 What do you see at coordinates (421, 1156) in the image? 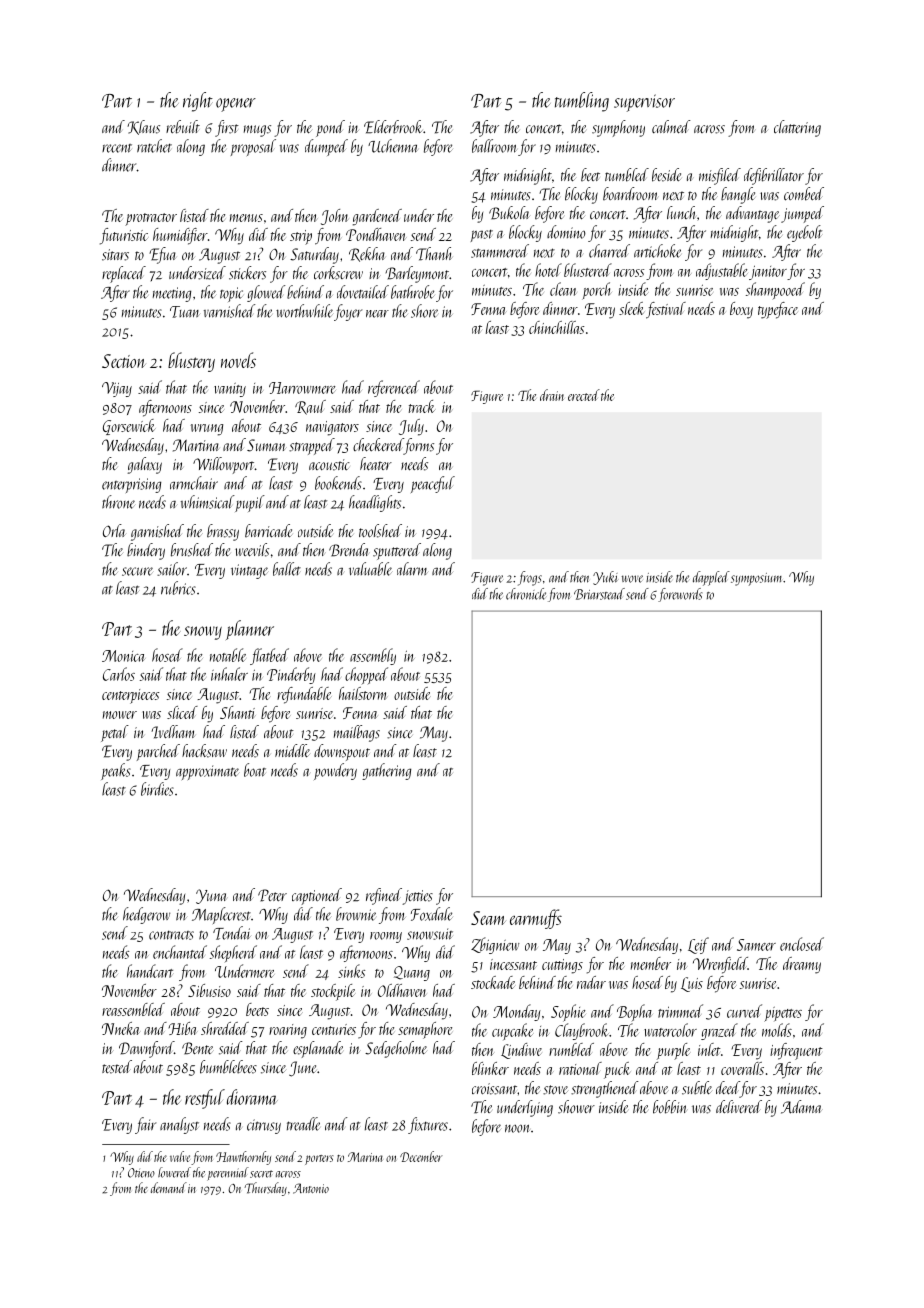
I see `December` at bounding box center [421, 1156].
